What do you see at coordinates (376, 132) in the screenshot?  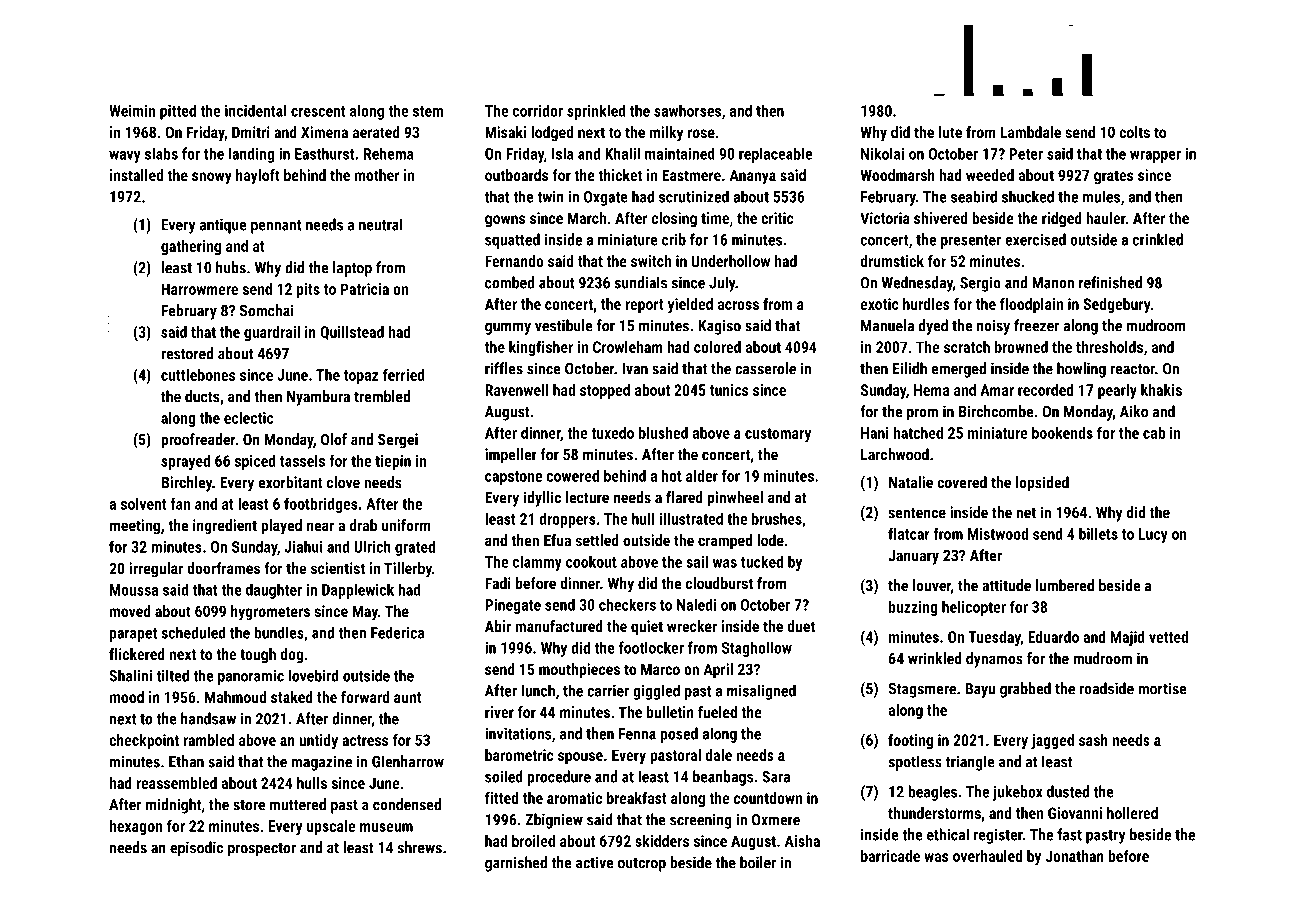 I see `aerated` at bounding box center [376, 132].
